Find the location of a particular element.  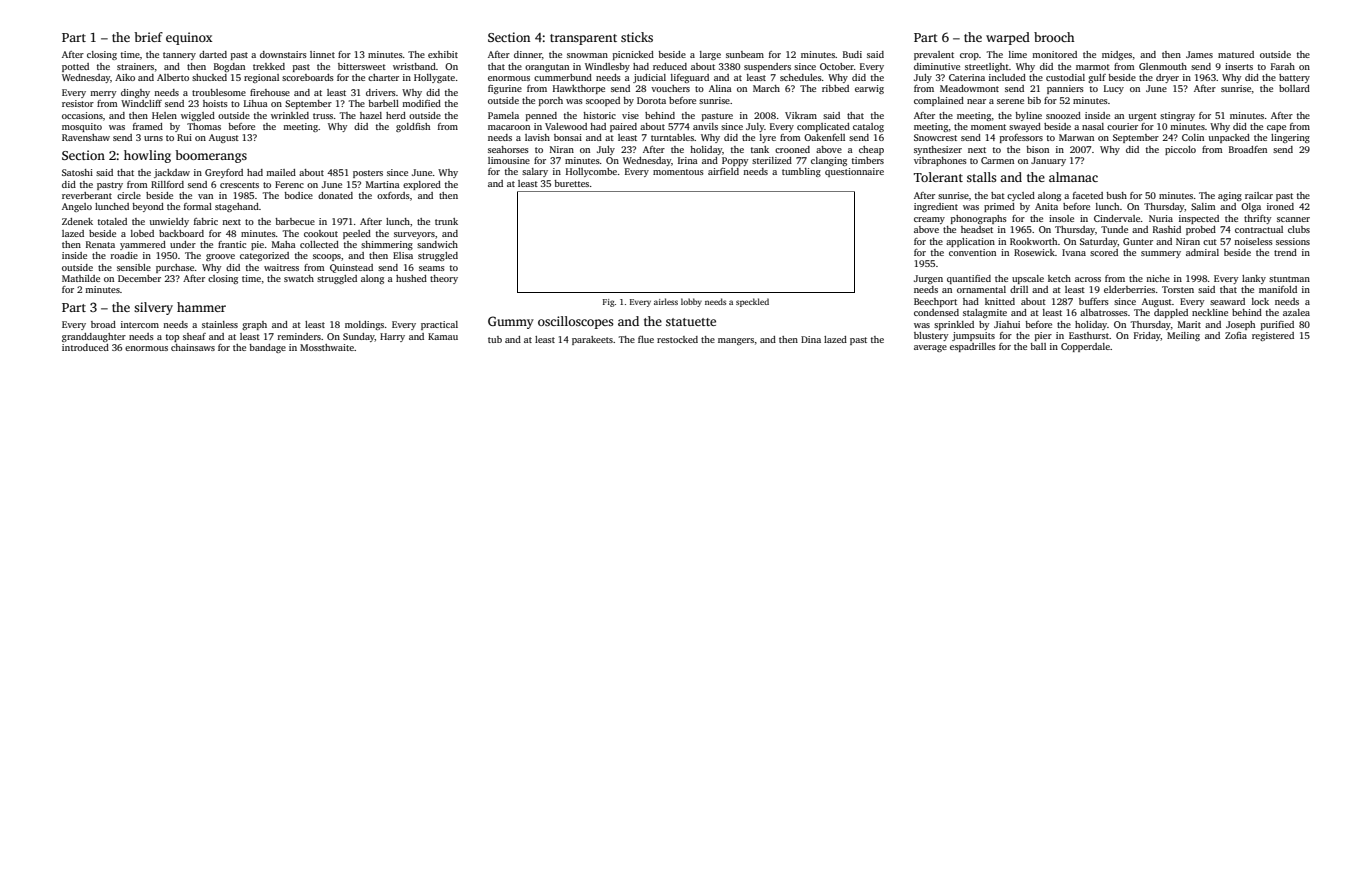

brief is located at coordinates (148, 37).
